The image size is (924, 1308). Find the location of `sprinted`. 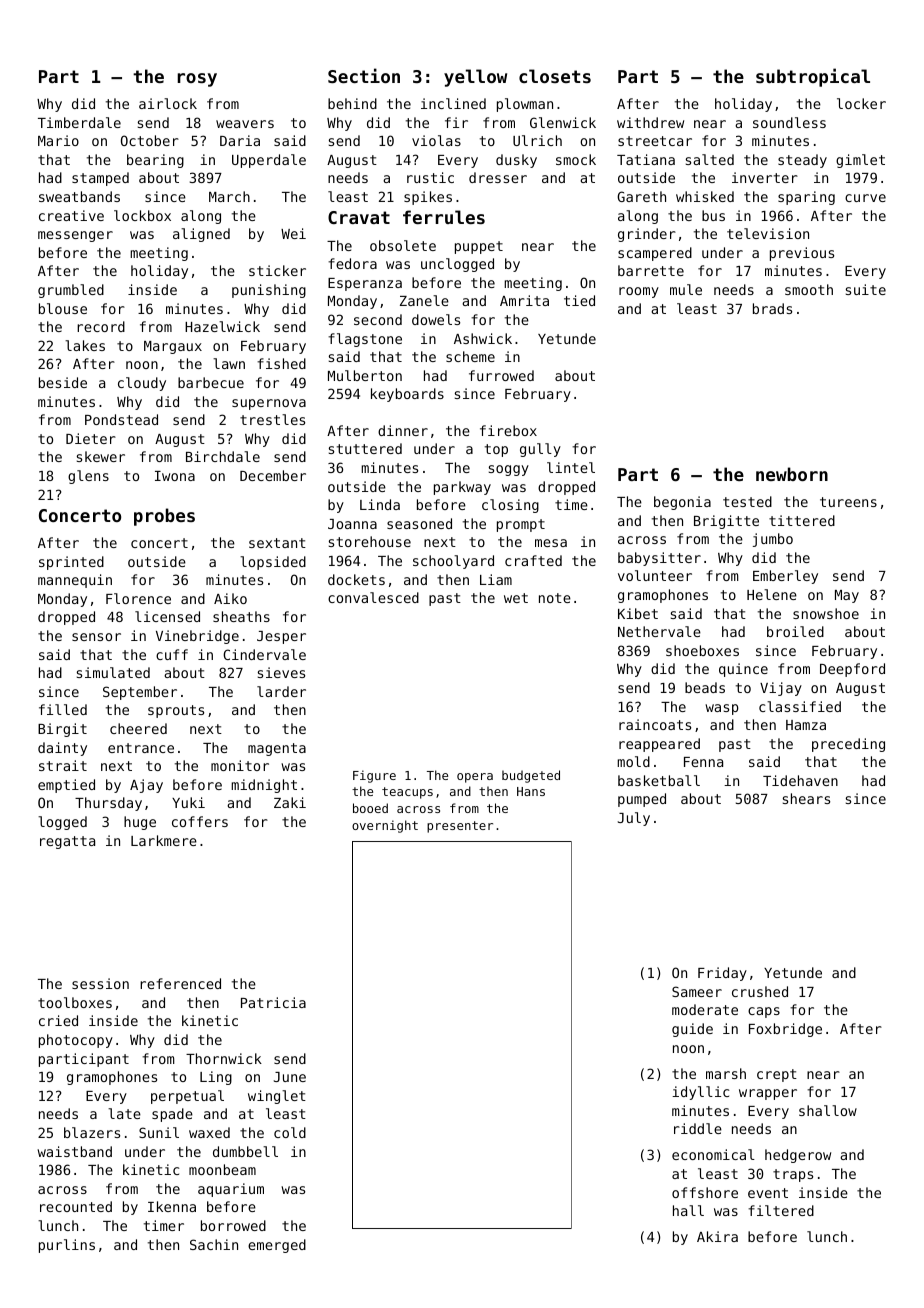

sprinted is located at coordinates (71, 563).
